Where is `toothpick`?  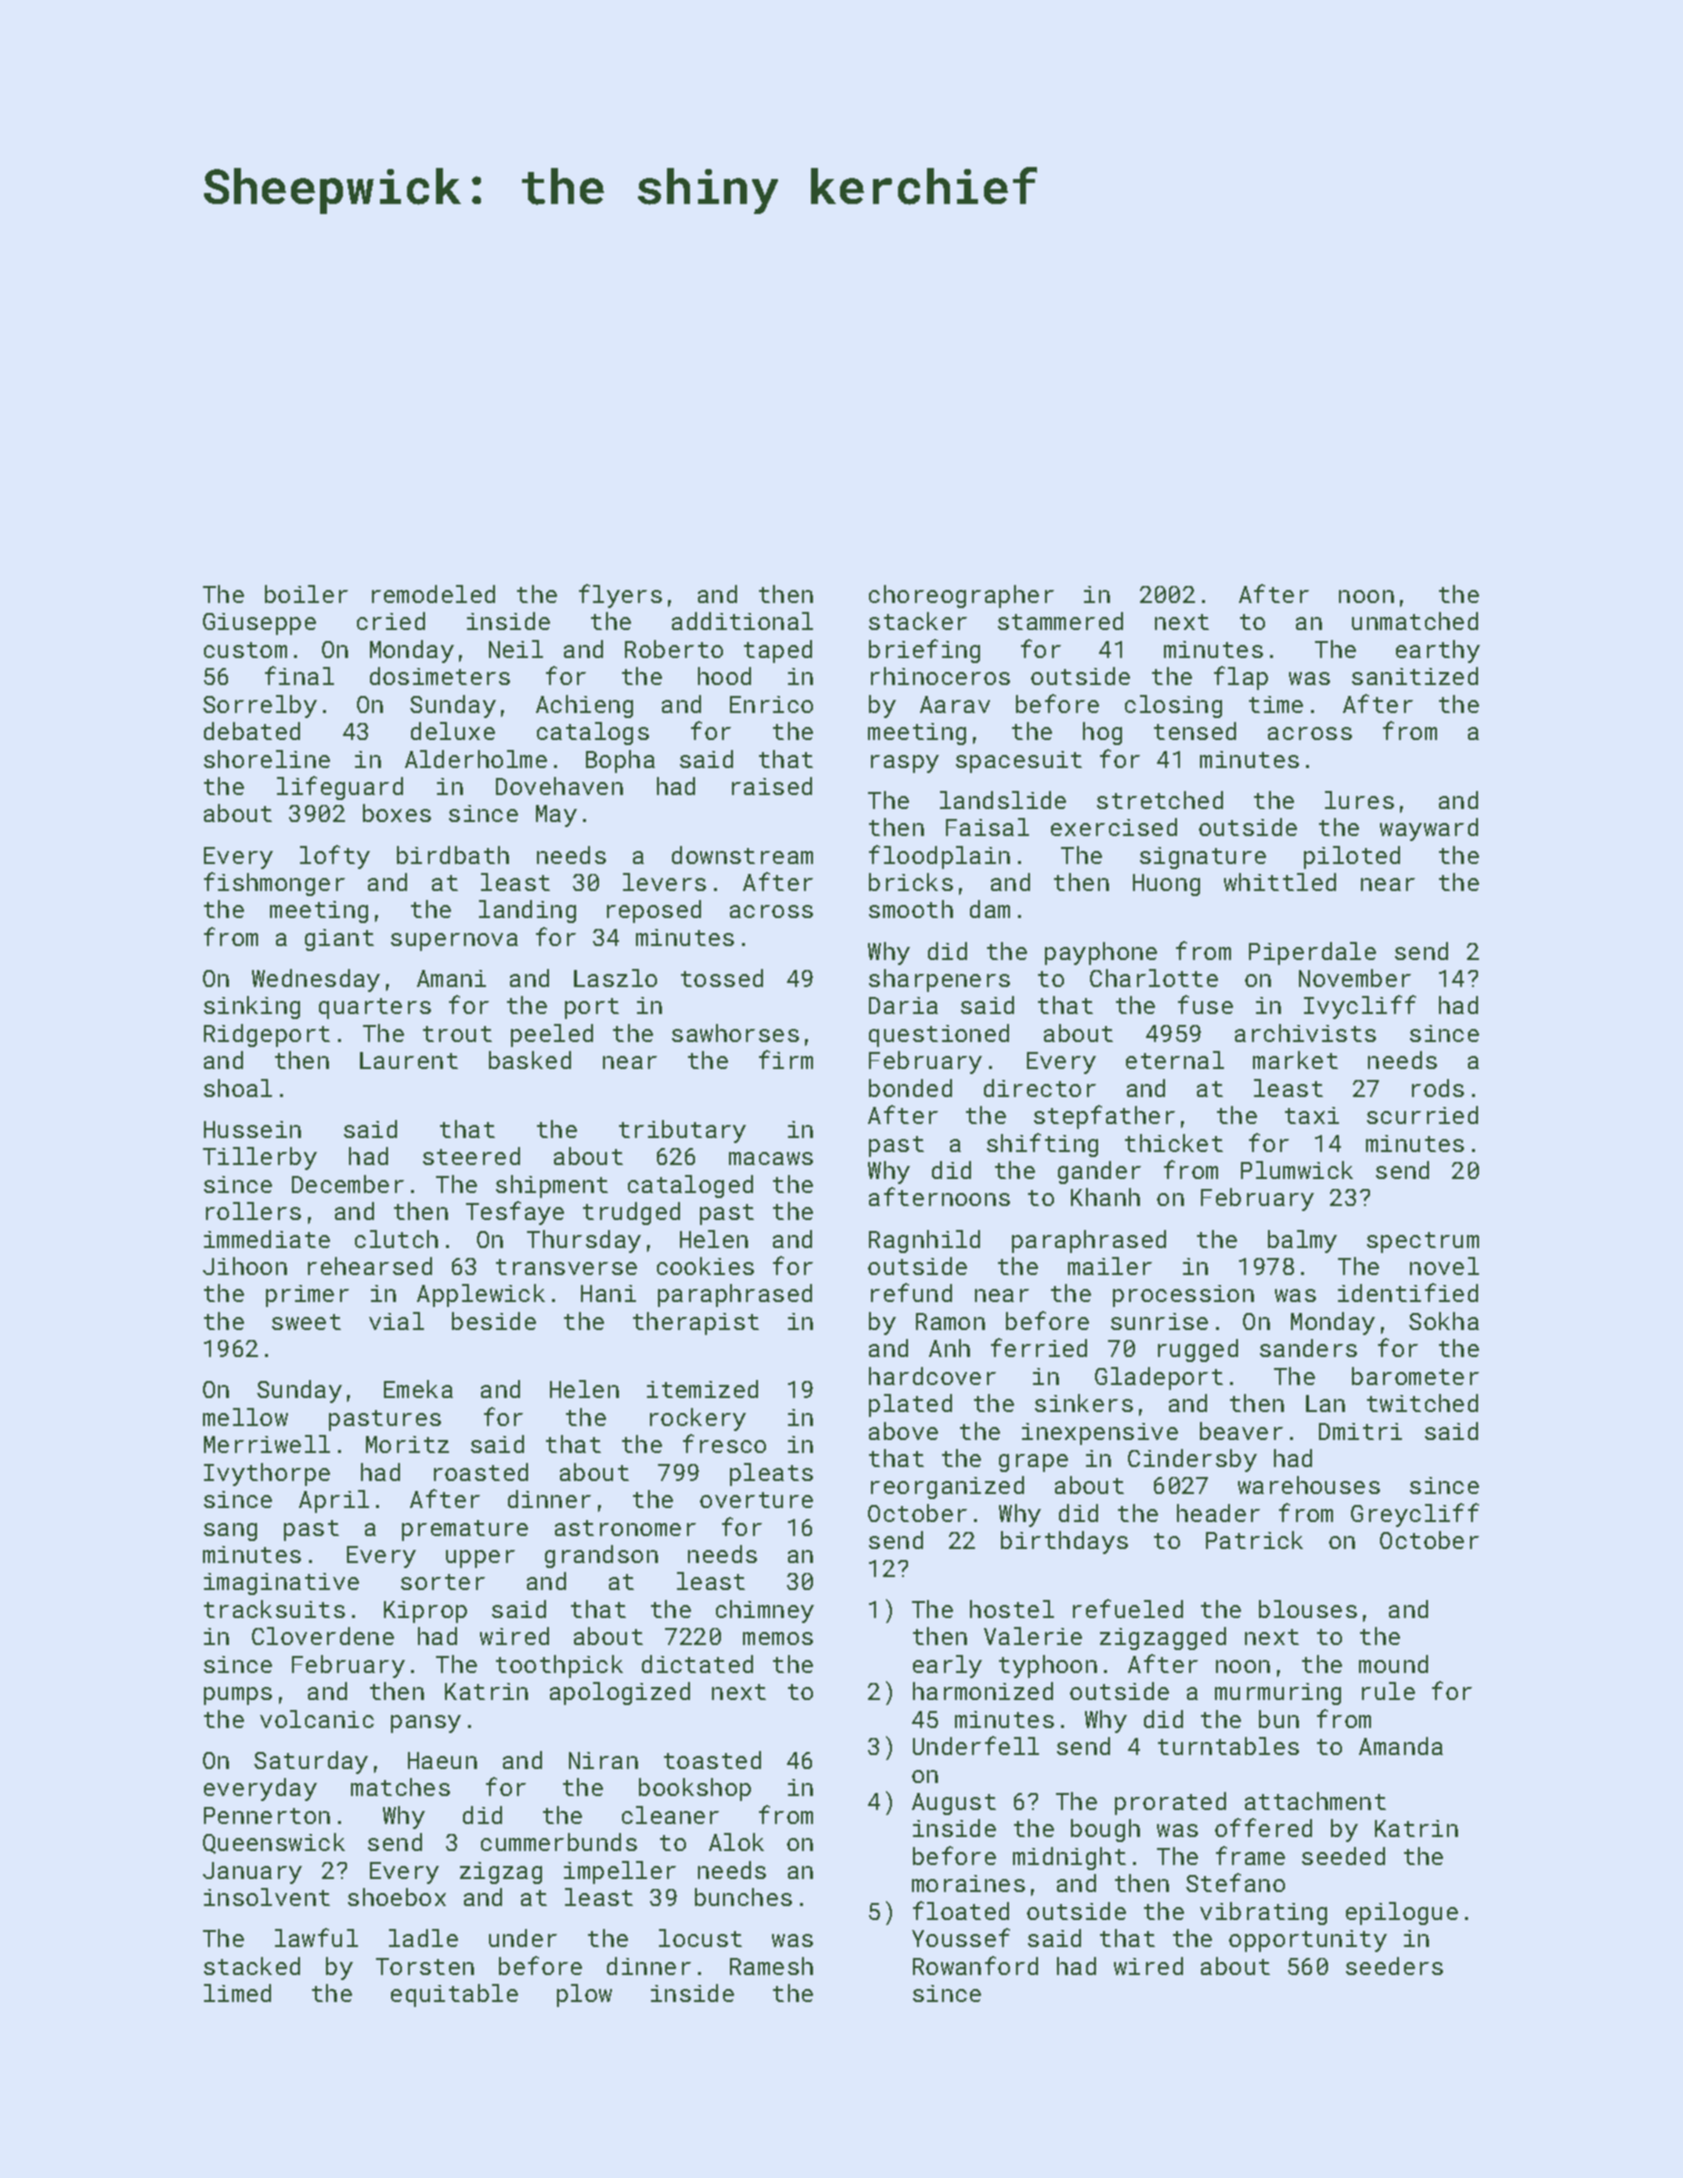
toothpick is located at coordinates (559, 1666).
